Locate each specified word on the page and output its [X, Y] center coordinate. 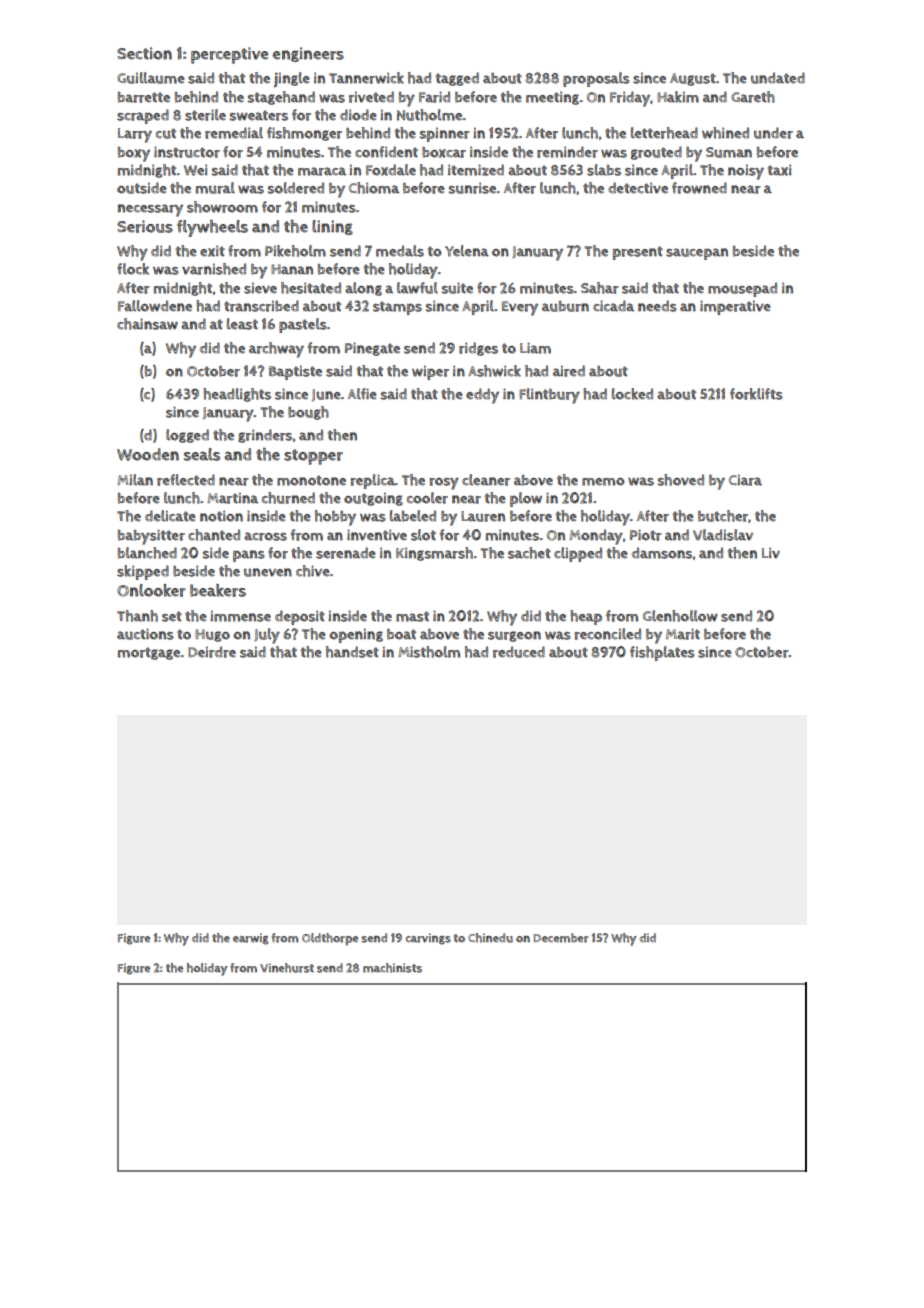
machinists [392, 968]
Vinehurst [287, 968]
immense [240, 616]
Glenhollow [680, 616]
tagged [457, 79]
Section [144, 53]
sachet [529, 553]
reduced [519, 652]
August [693, 79]
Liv [771, 553]
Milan [135, 480]
